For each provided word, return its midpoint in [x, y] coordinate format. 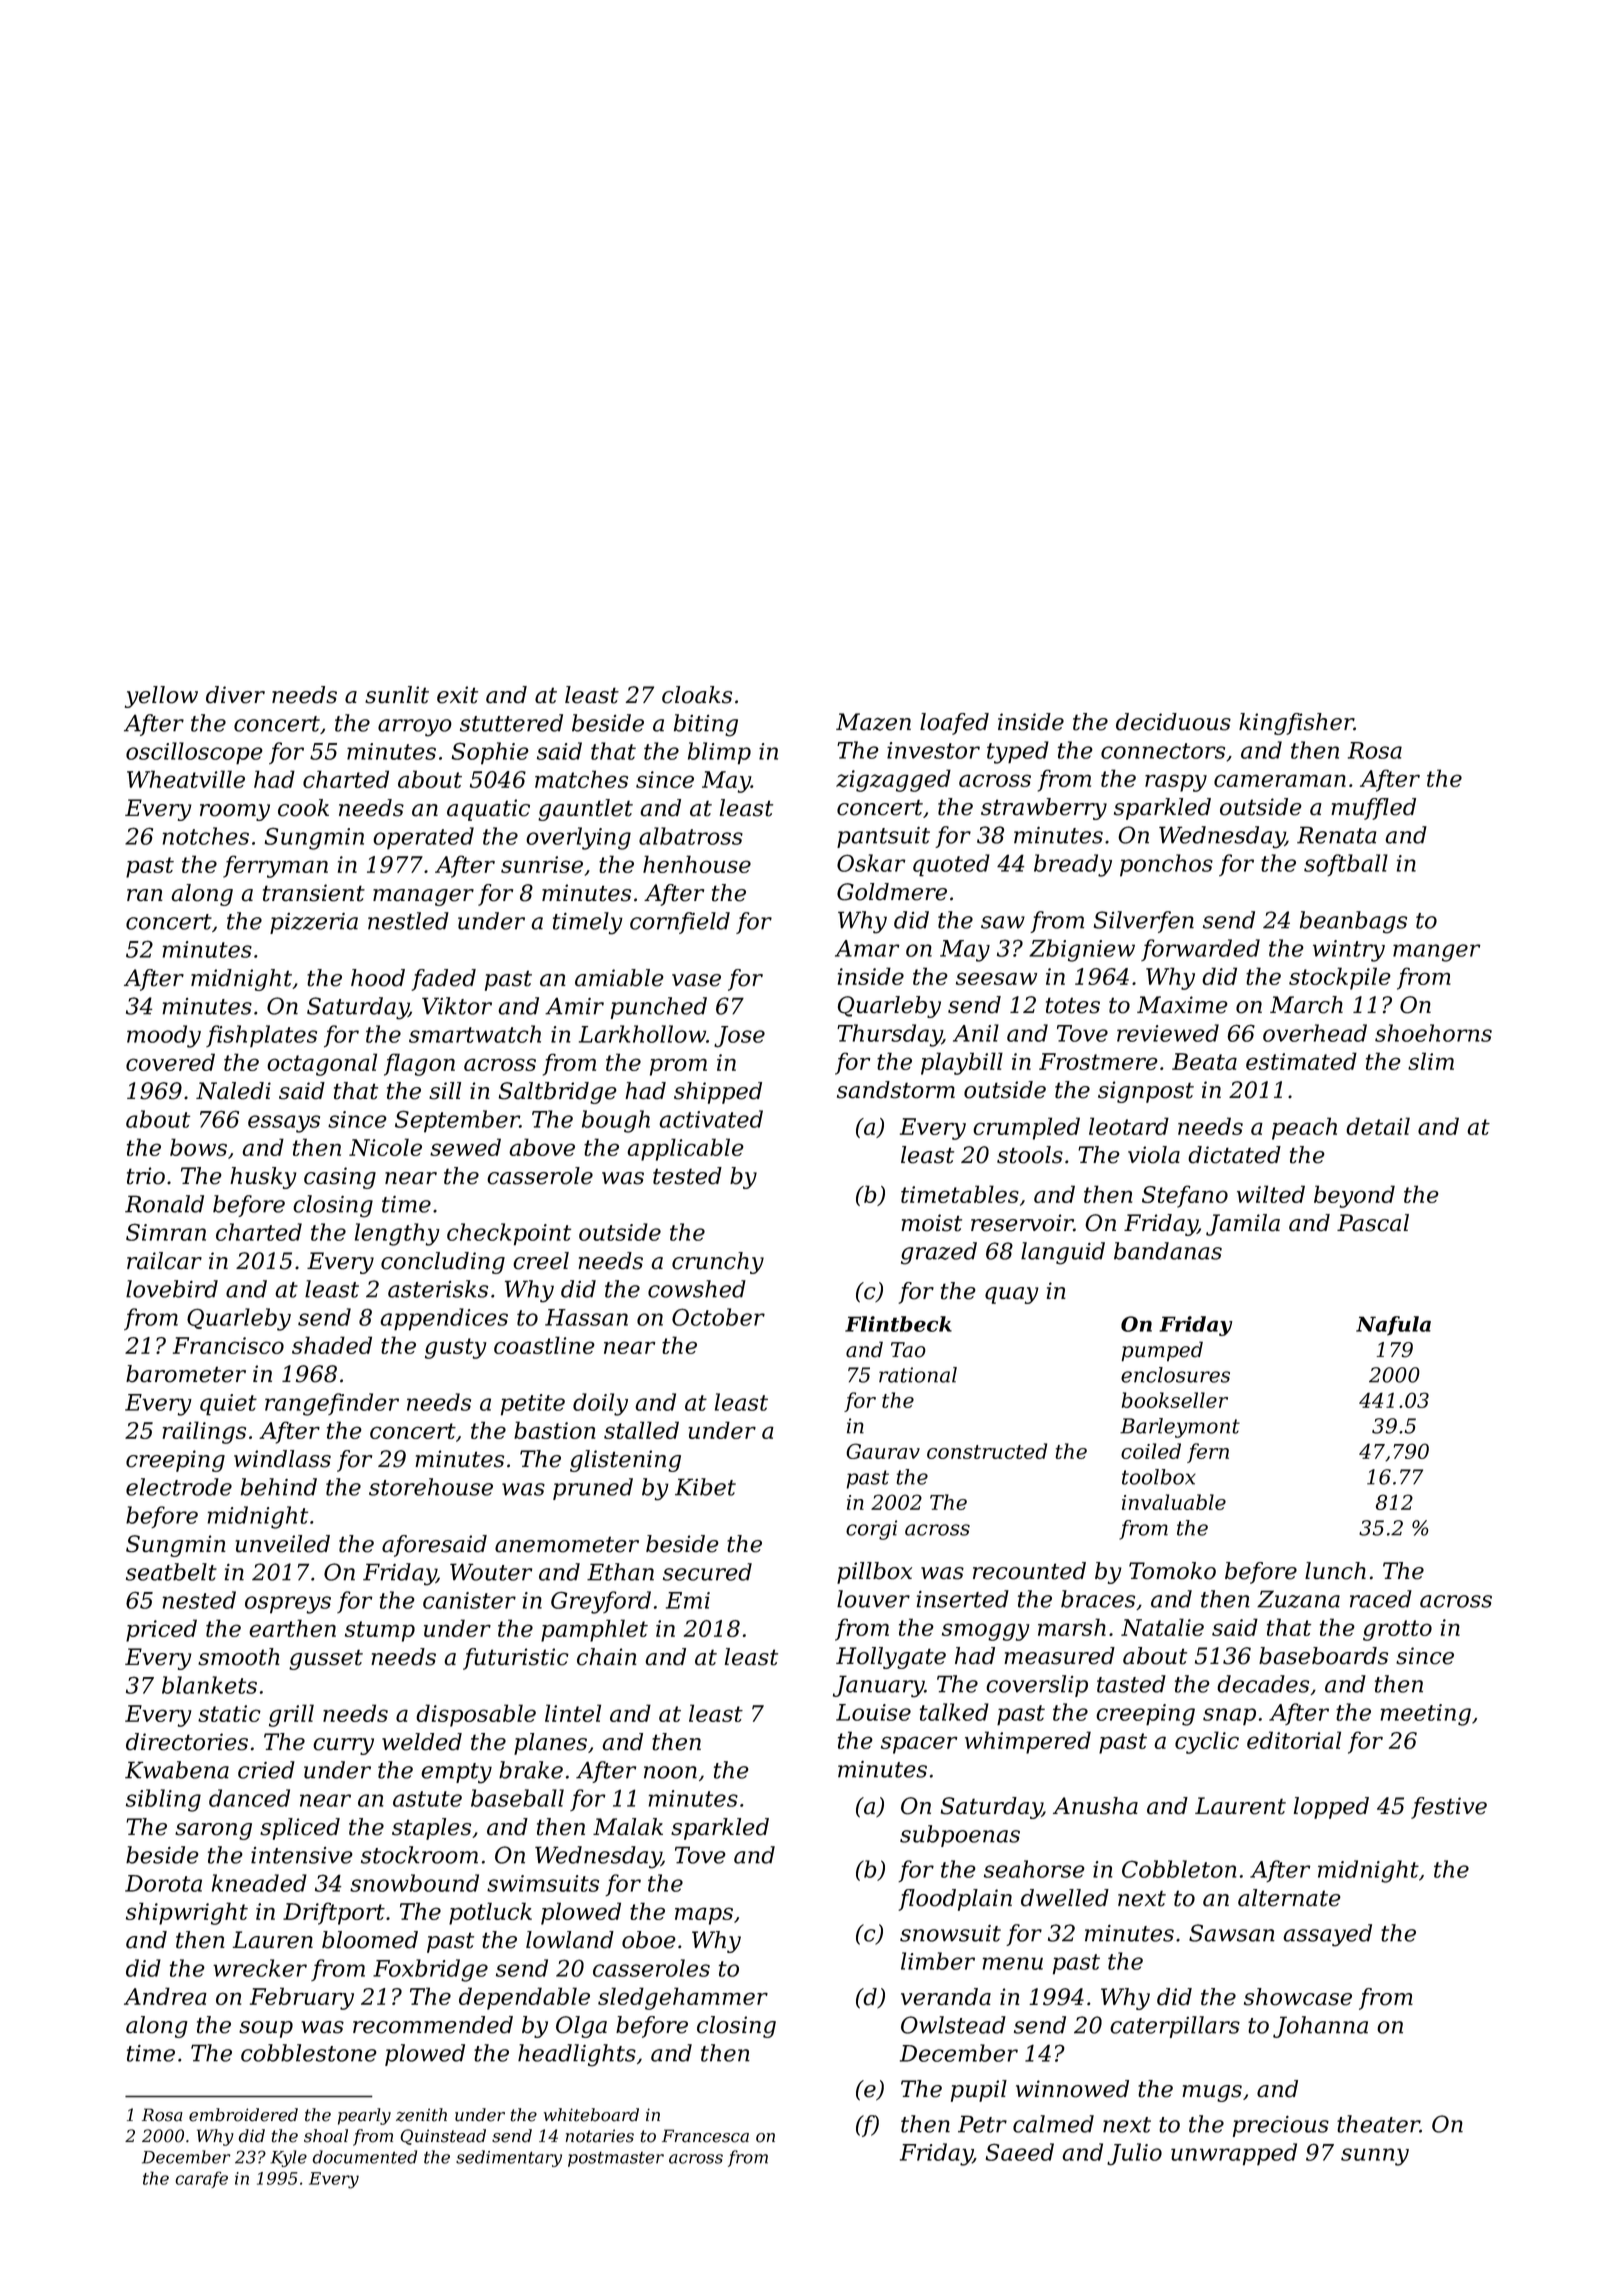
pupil [979, 2091]
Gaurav [883, 1451]
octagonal [322, 1064]
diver [235, 695]
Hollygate [891, 1658]
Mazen [873, 722]
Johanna [1320, 2027]
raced [1381, 1599]
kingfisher [1296, 724]
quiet [228, 1405]
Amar [867, 948]
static [229, 1713]
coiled [1151, 1451]
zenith [421, 2115]
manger [1437, 953]
